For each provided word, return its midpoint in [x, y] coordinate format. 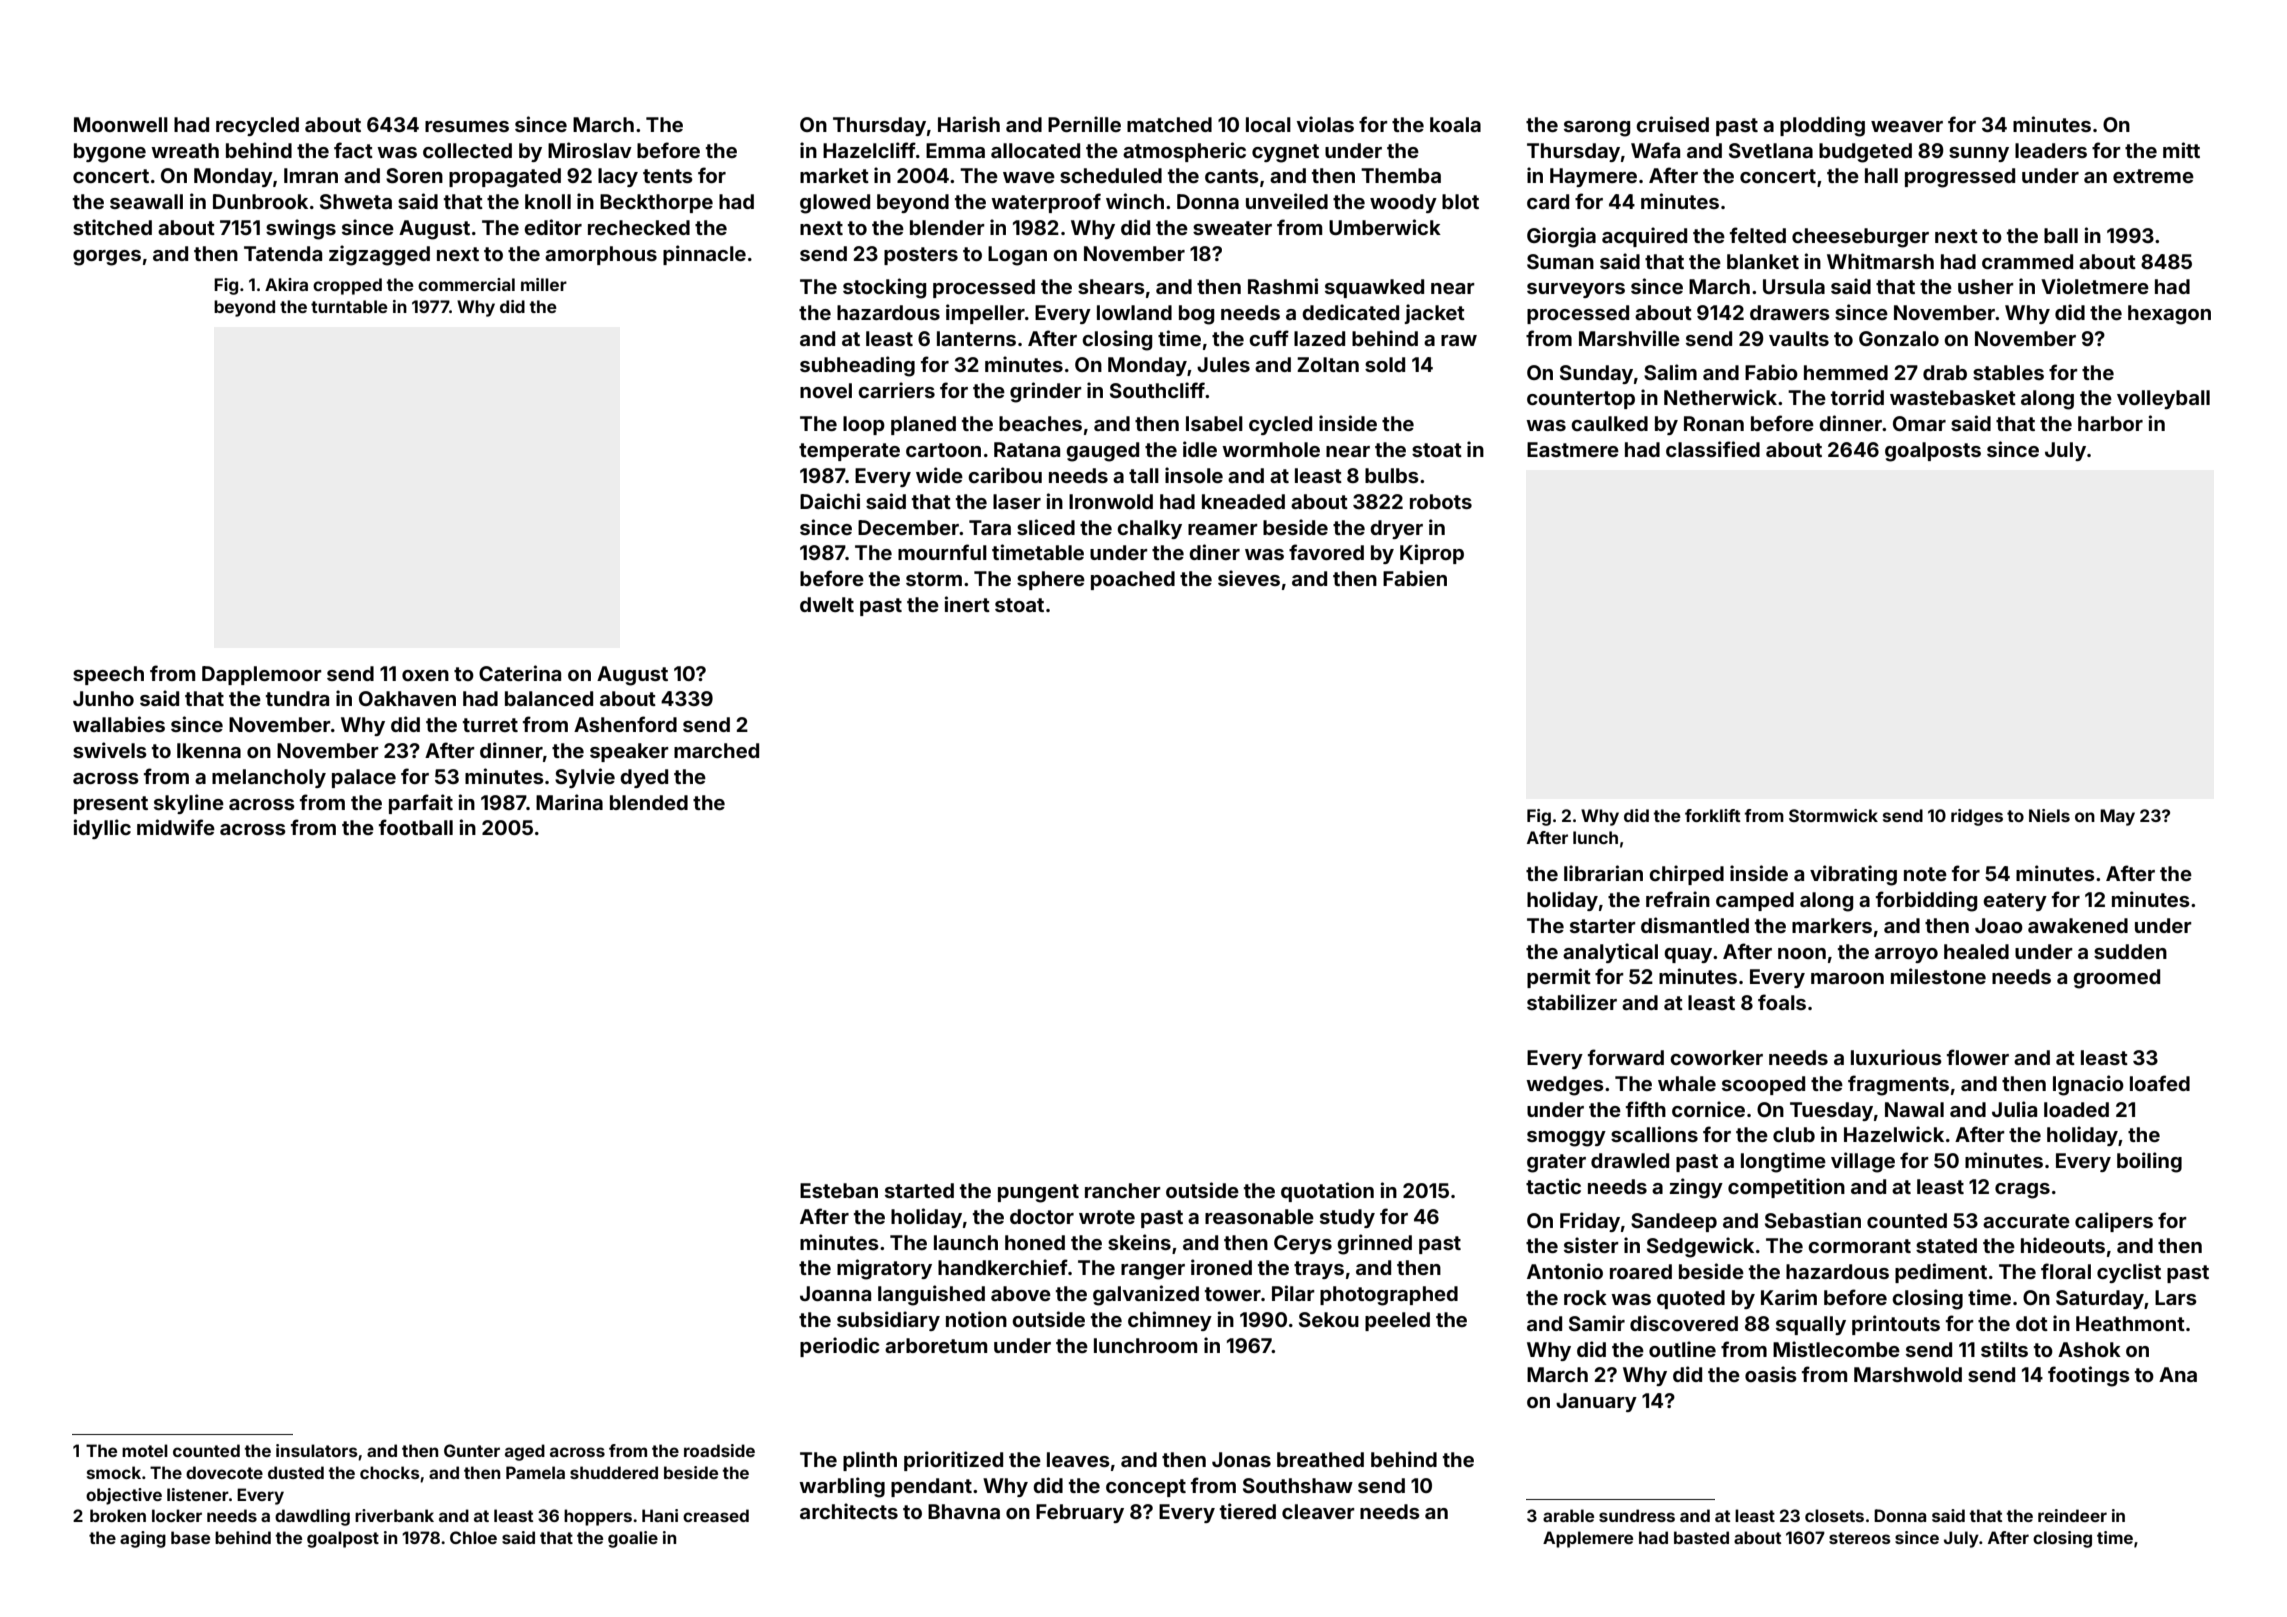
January [1596, 1402]
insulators [317, 1450]
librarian [1603, 873]
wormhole [1271, 449]
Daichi [830, 501]
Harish [969, 124]
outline [1682, 1349]
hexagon [2169, 315]
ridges [1977, 817]
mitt [2181, 150]
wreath [185, 150]
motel [145, 1450]
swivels [110, 750]
